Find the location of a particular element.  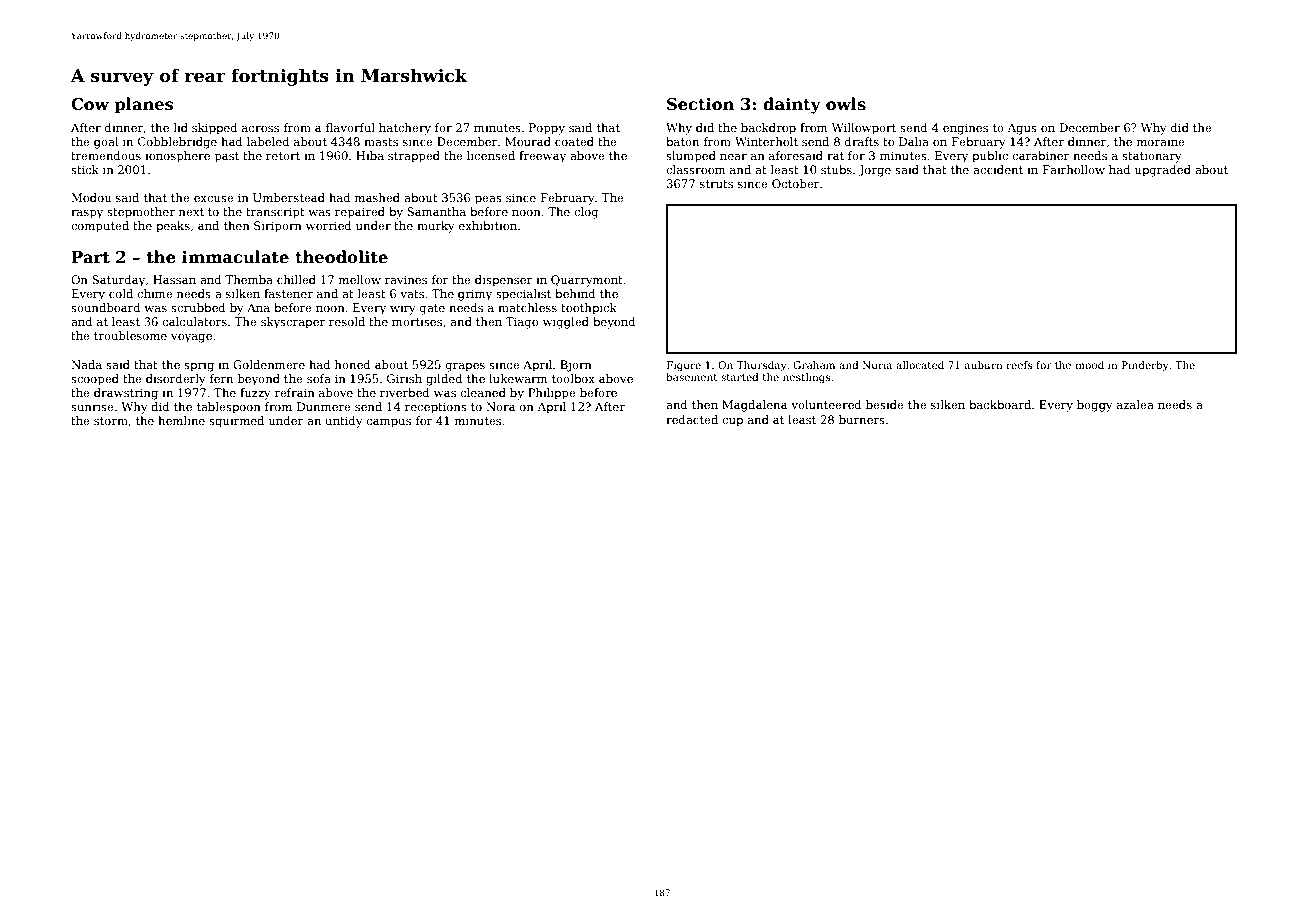

planes is located at coordinates (144, 105).
